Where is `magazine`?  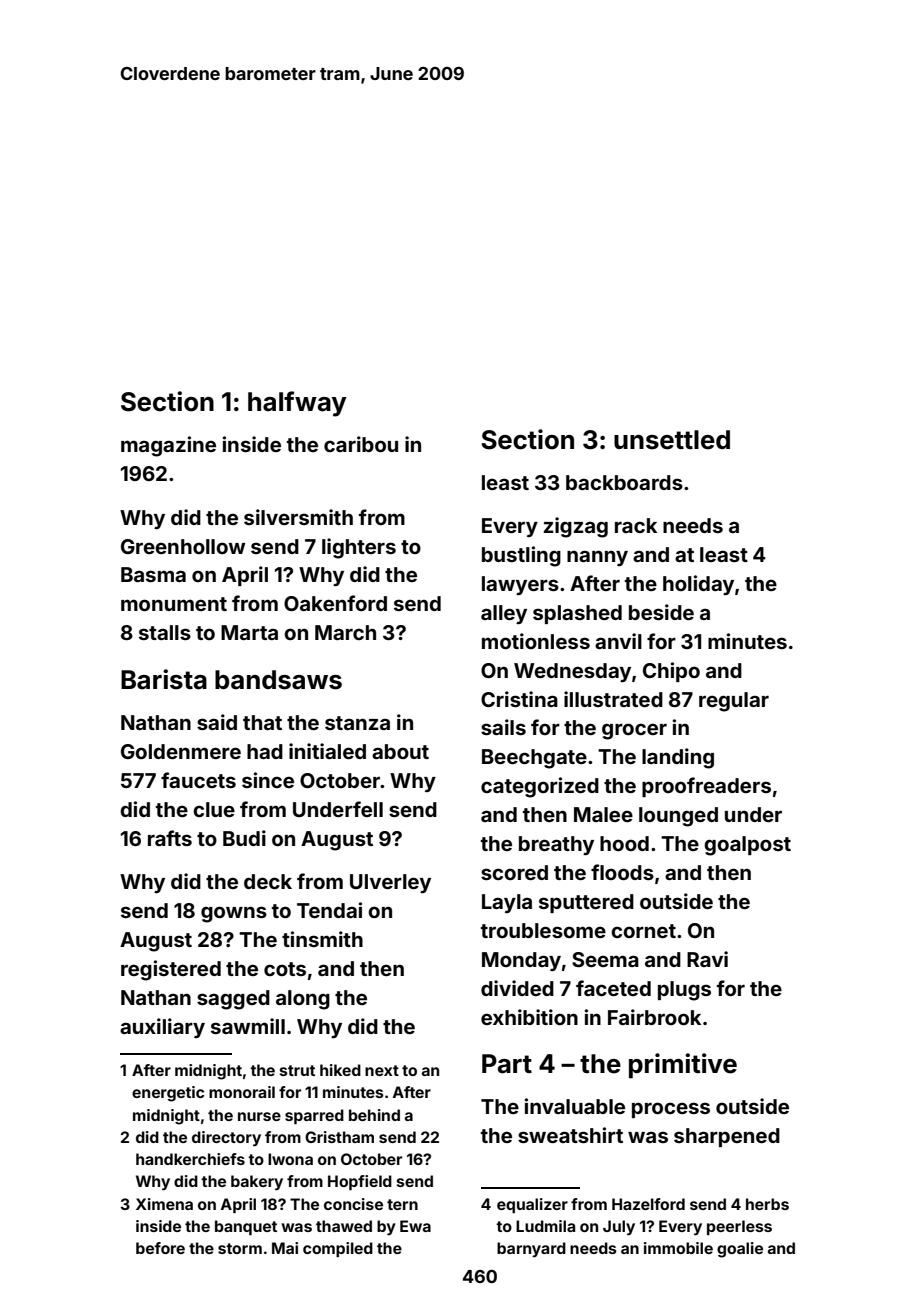
magazine is located at coordinates (168, 446).
